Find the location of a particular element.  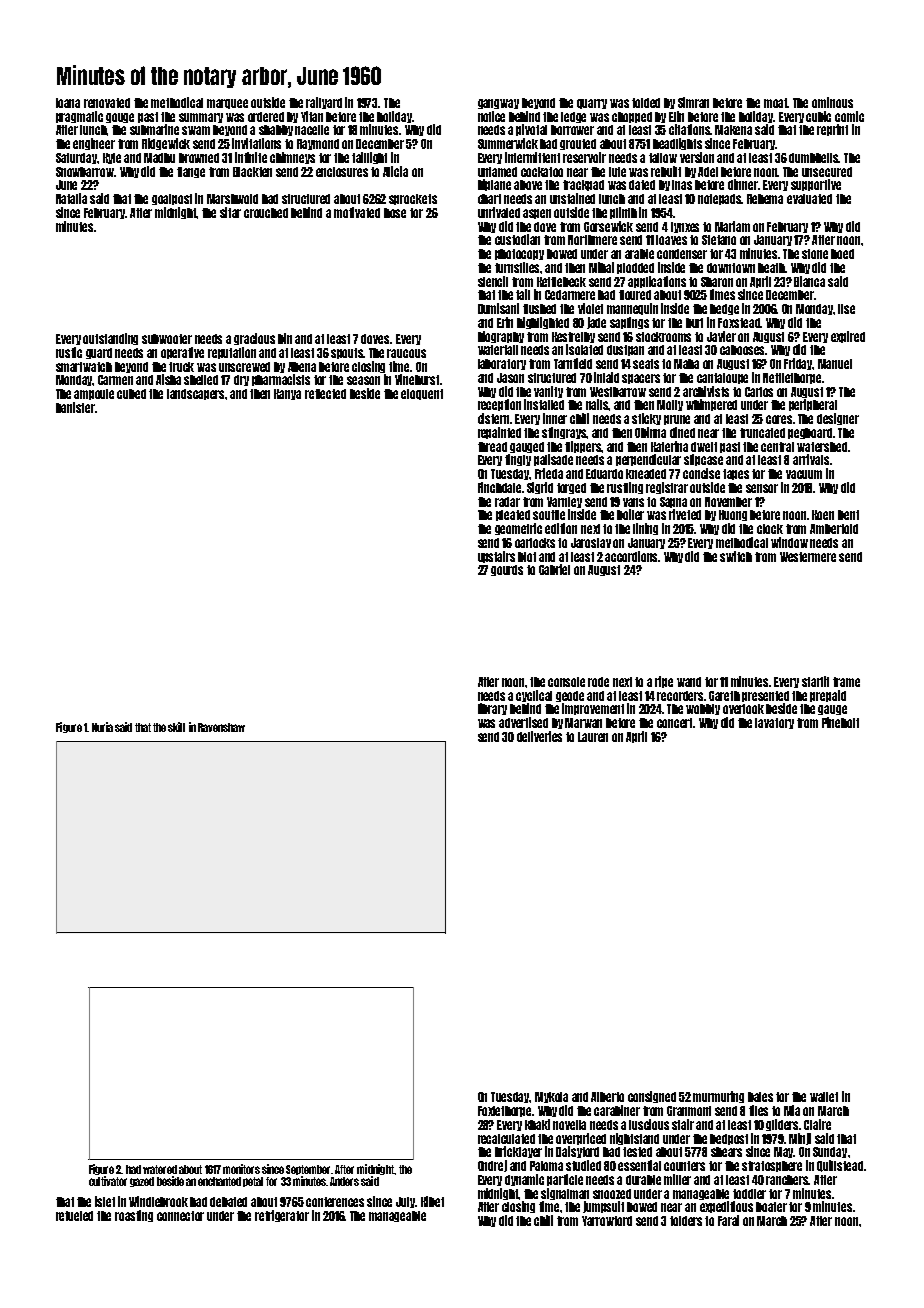

banister is located at coordinates (75, 407).
